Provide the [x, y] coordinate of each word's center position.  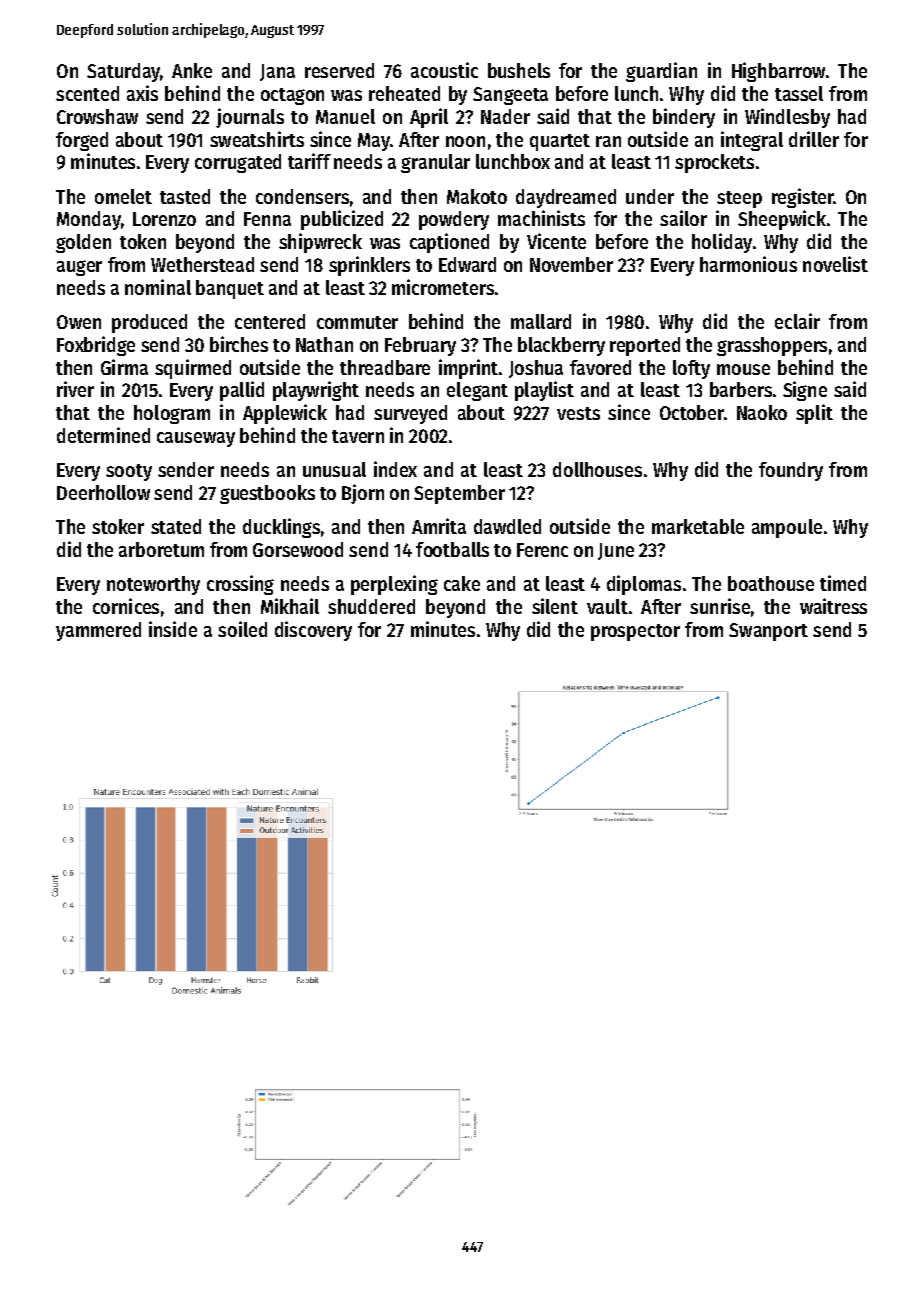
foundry [791, 471]
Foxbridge [96, 346]
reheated [404, 93]
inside [173, 629]
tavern [358, 436]
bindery [684, 118]
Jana [277, 72]
